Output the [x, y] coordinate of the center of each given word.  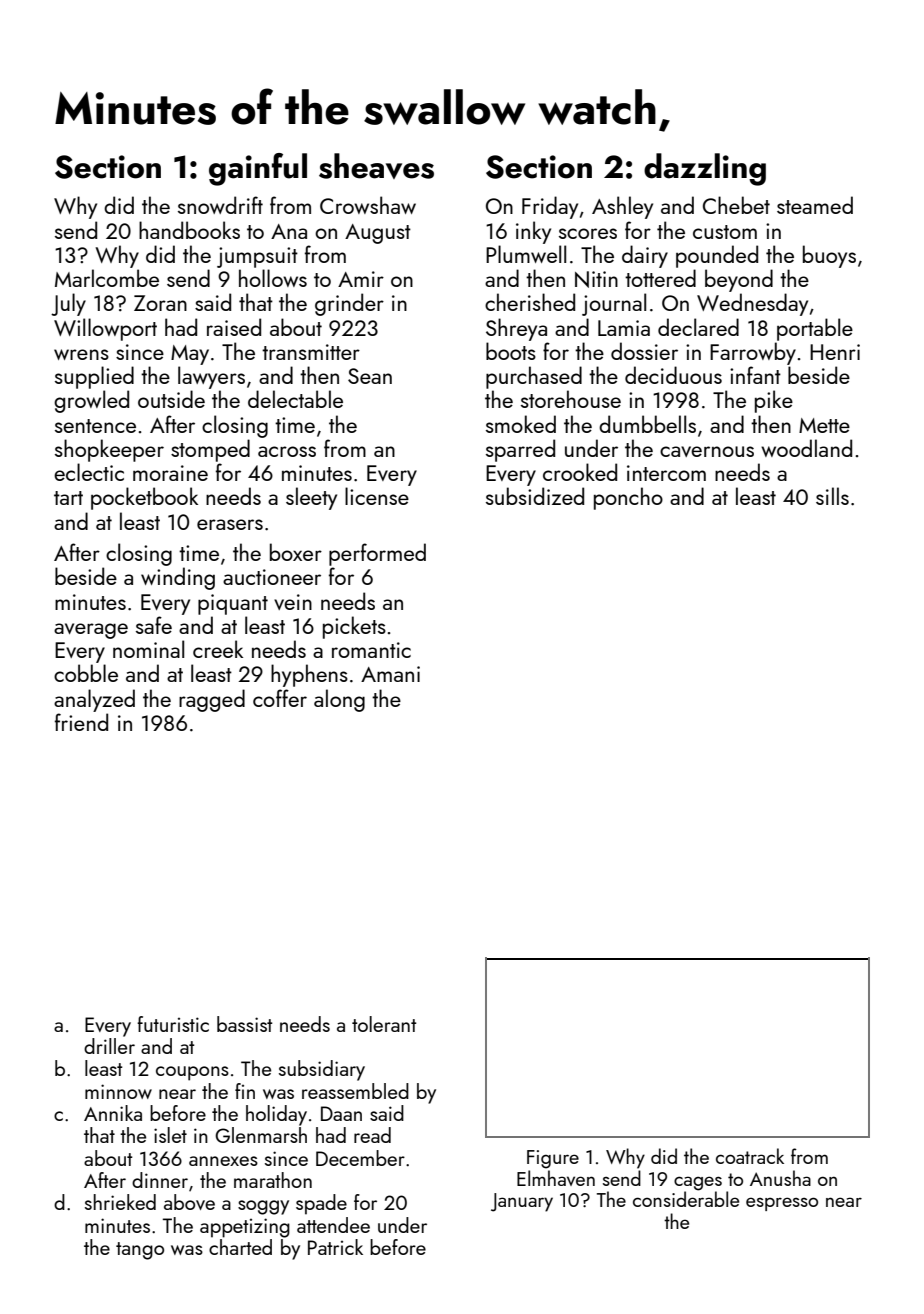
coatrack [750, 1156]
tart [68, 498]
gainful [258, 169]
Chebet [736, 205]
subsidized [535, 496]
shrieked [120, 1202]
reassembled [355, 1091]
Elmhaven [556, 1178]
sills [832, 496]
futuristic [173, 1024]
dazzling [705, 169]
